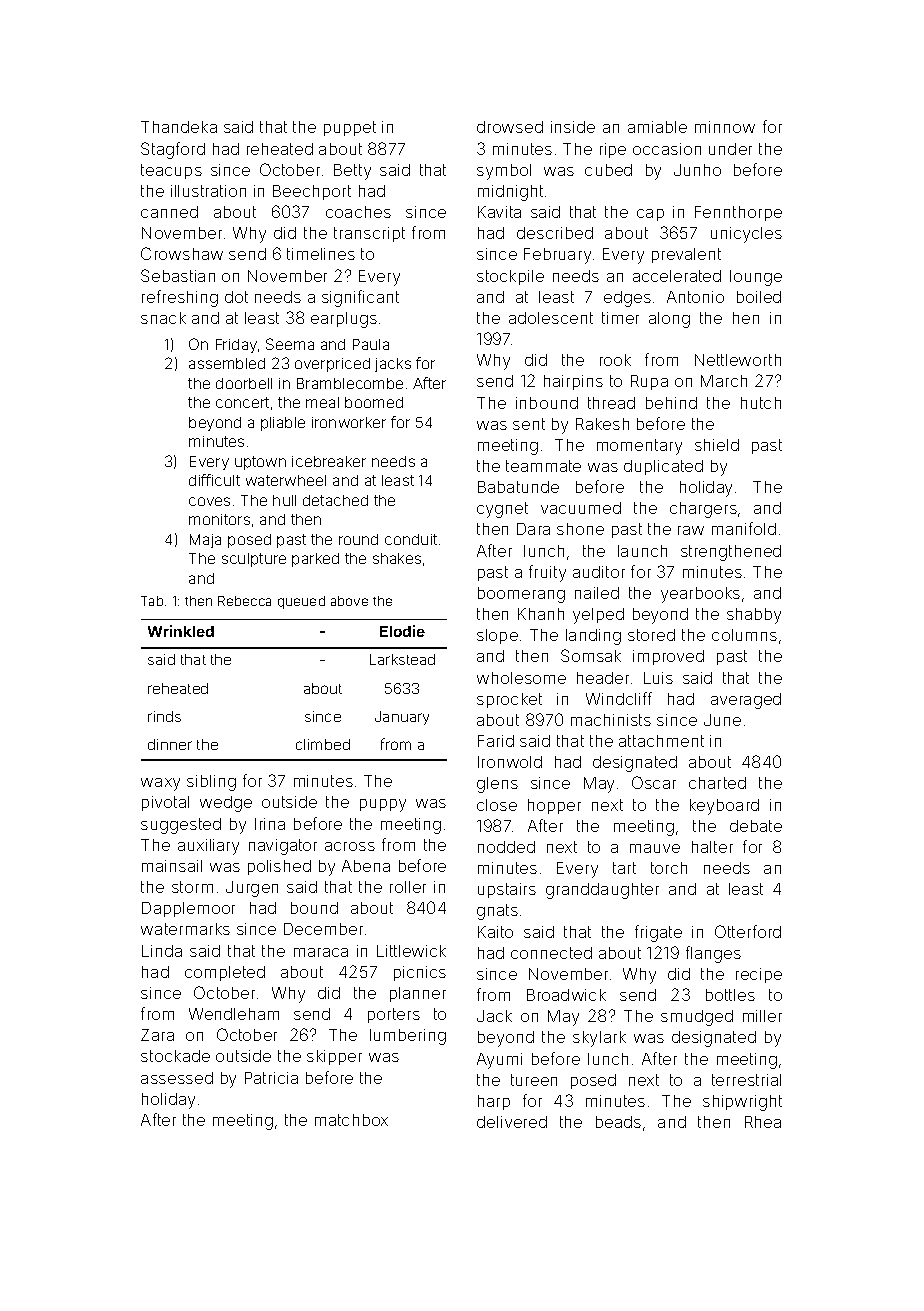 Image resolution: width=924 pixels, height=1311 pixels. Describe the element at coordinates (284, 500) in the document. I see `hull` at that location.
